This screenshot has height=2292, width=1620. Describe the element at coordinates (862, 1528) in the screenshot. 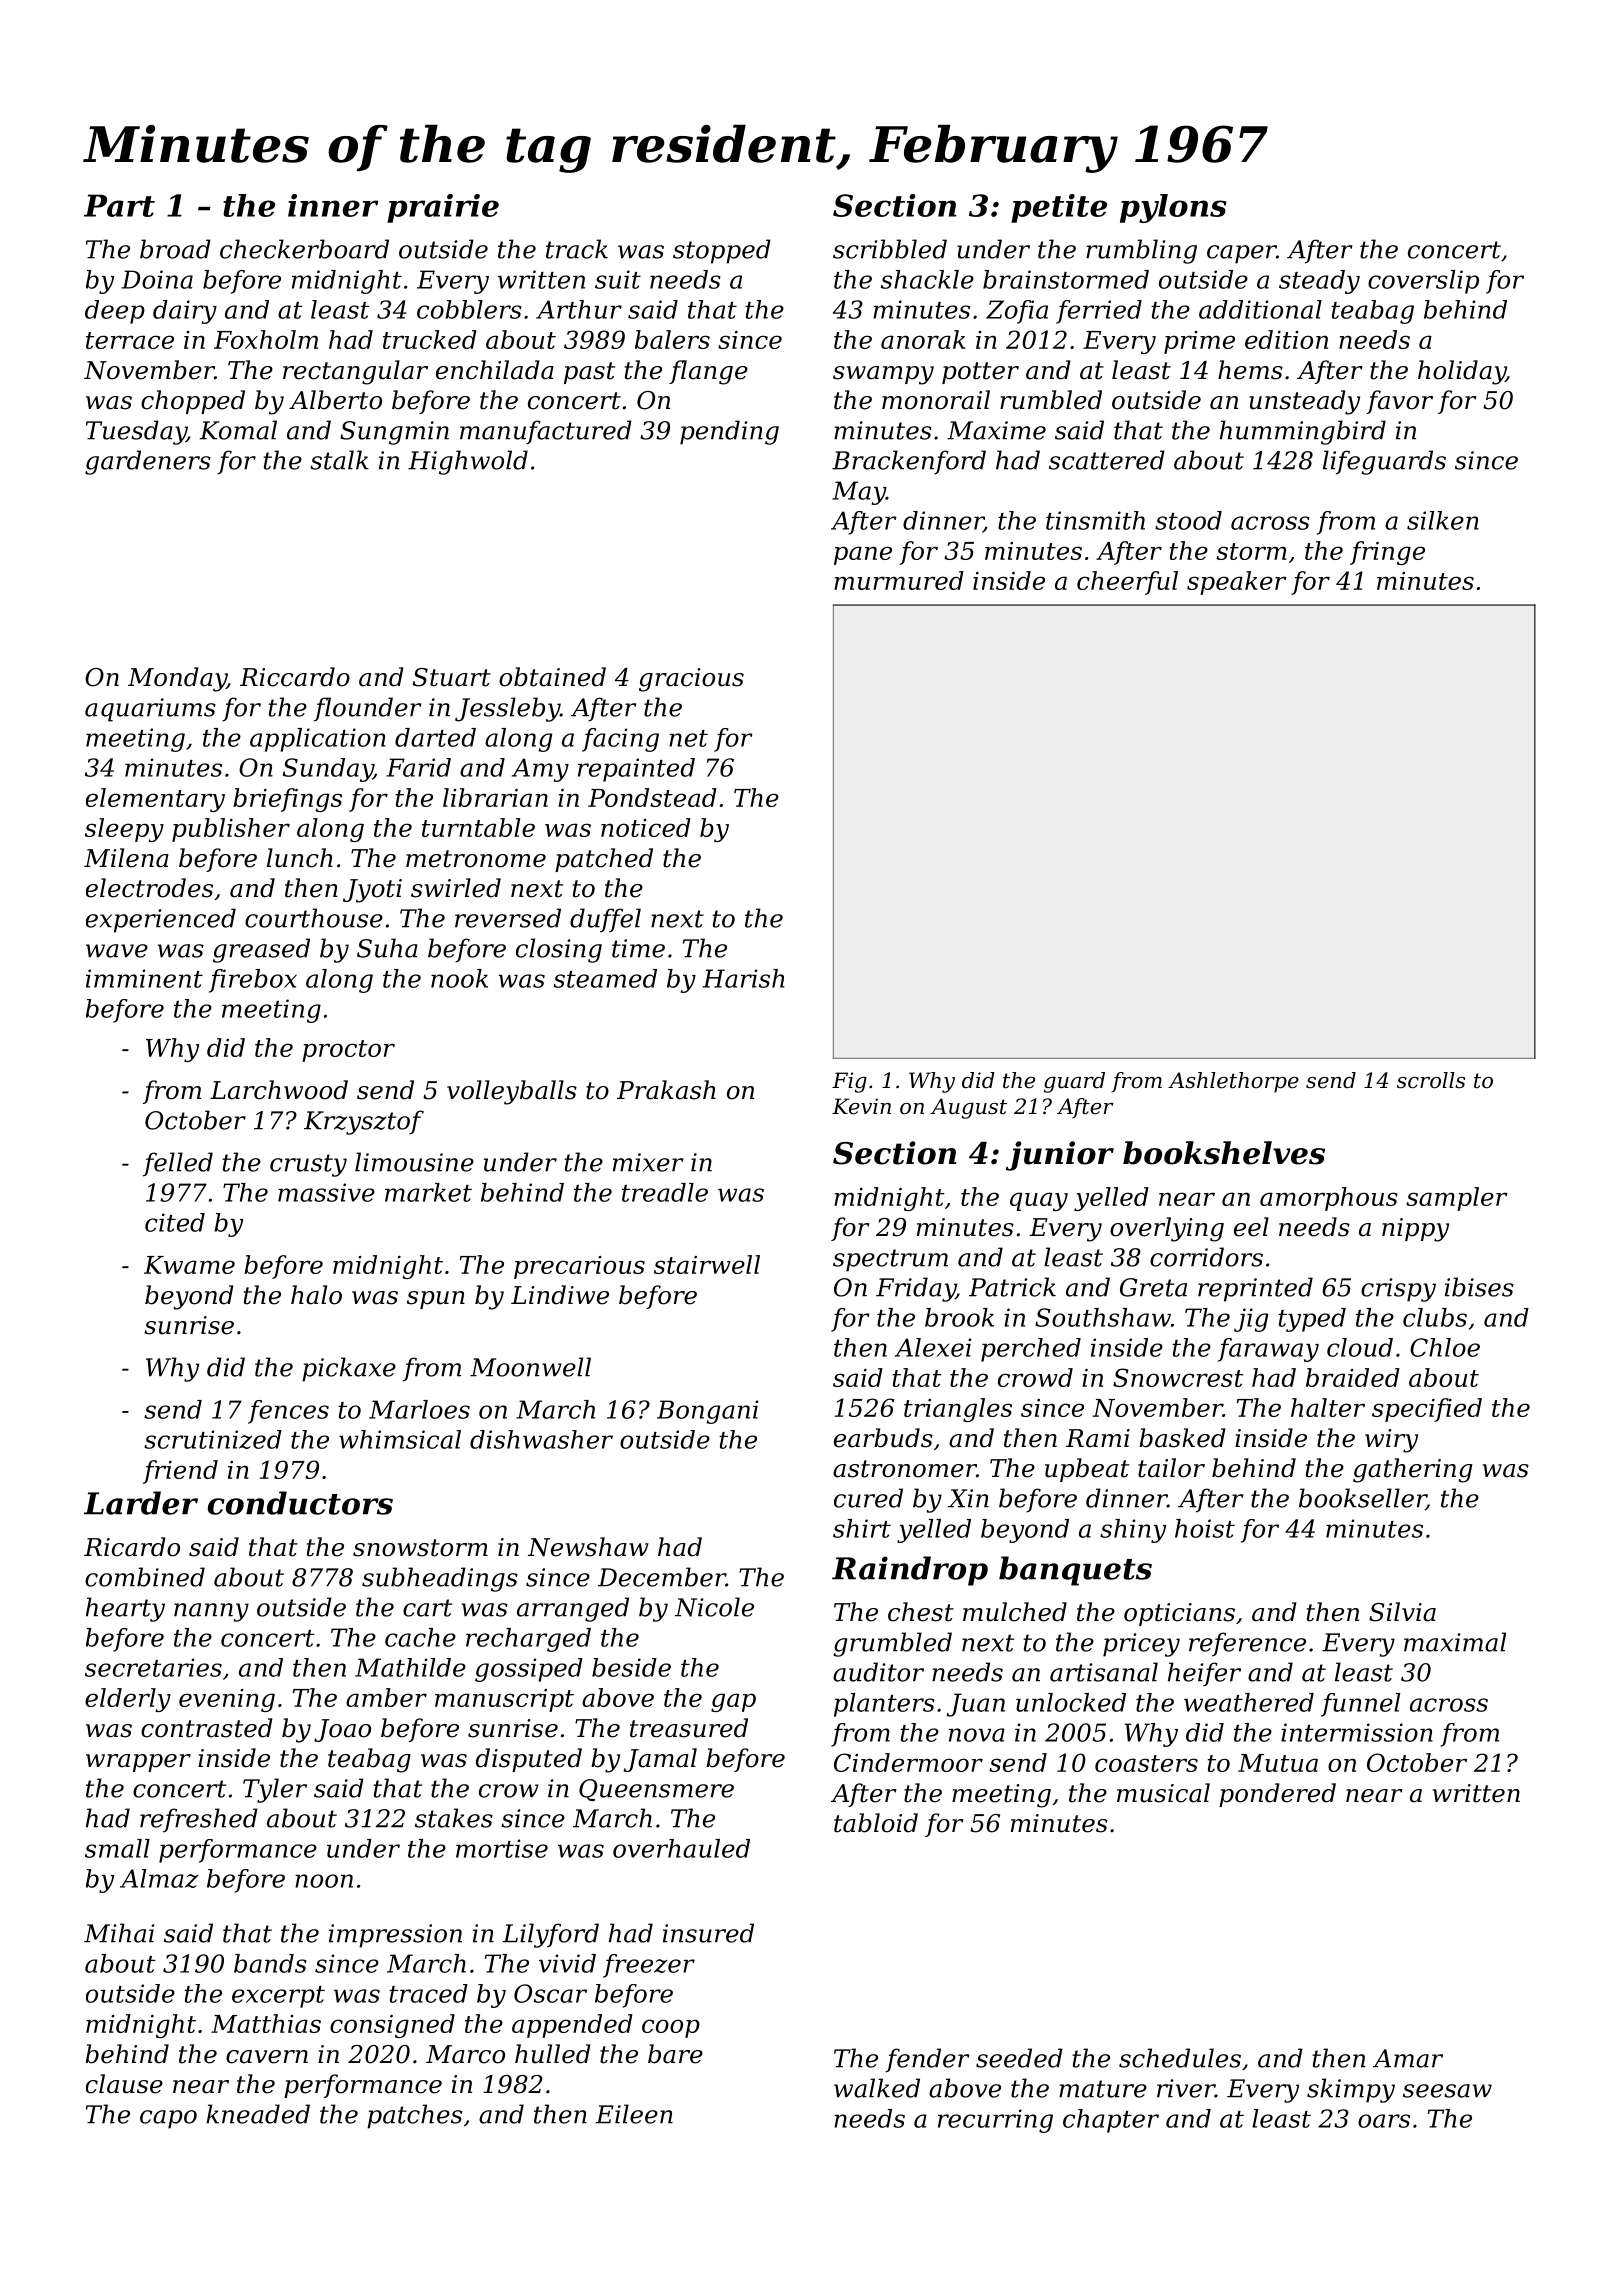

I see `shirt` at that location.
